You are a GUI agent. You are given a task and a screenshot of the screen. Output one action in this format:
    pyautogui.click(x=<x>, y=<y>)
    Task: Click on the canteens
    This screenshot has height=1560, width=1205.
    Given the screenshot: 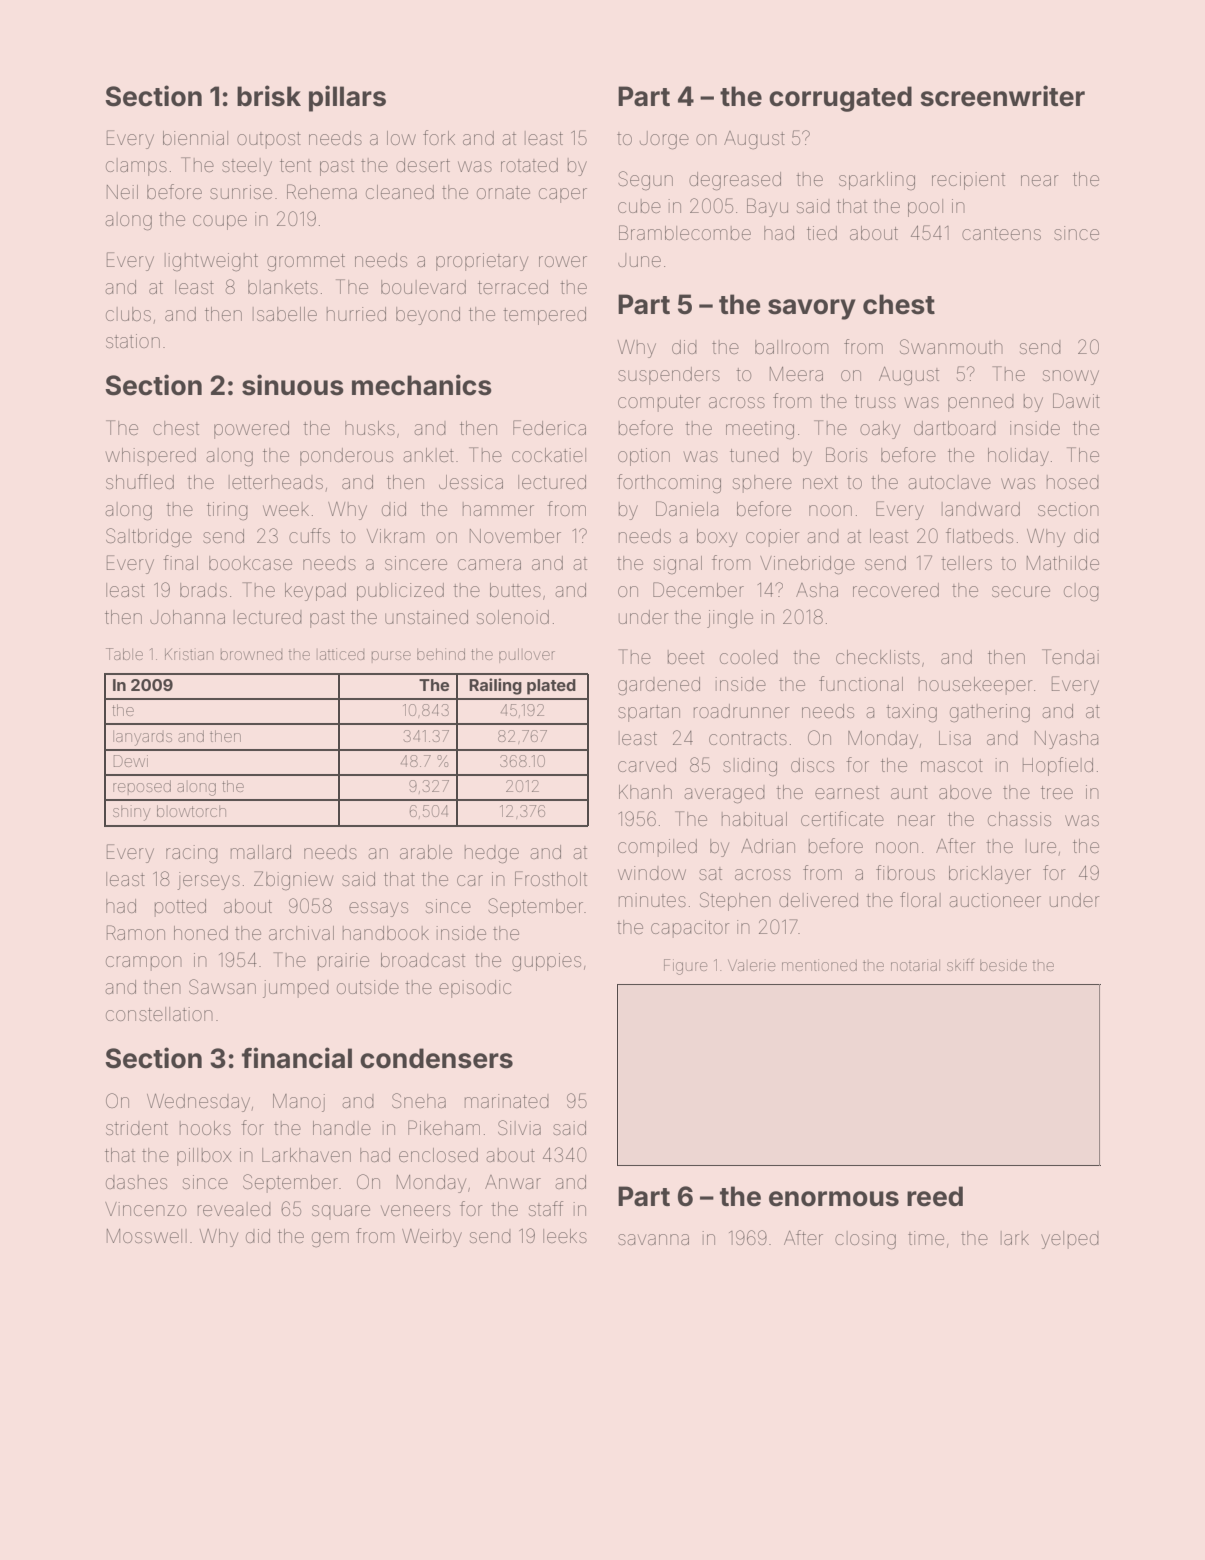 What is the action you would take?
    pyautogui.click(x=1001, y=233)
